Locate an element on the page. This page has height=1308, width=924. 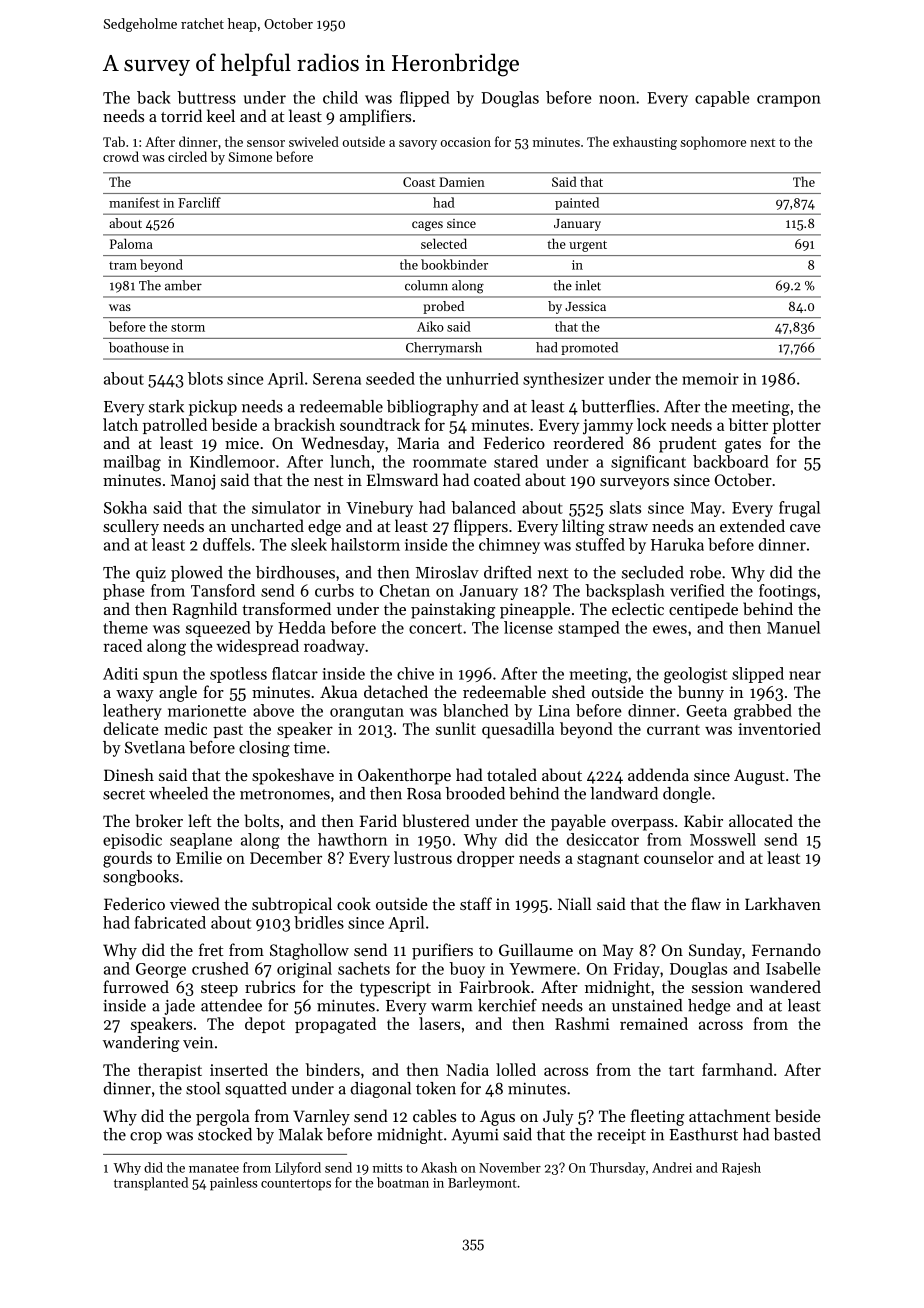
purifiers is located at coordinates (442, 951).
